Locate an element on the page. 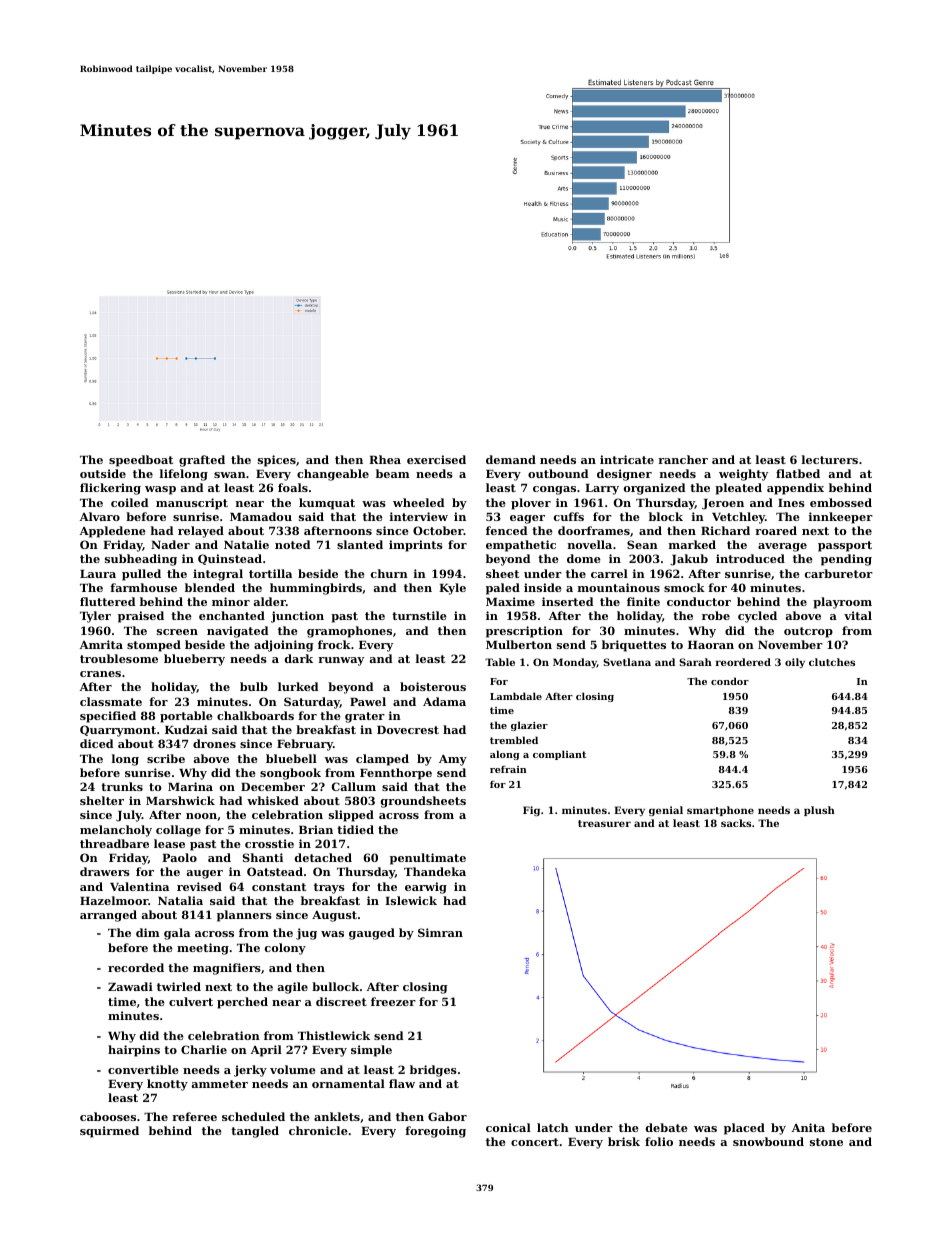 The width and height of the image is (952, 1233). lecturers is located at coordinates (830, 459).
